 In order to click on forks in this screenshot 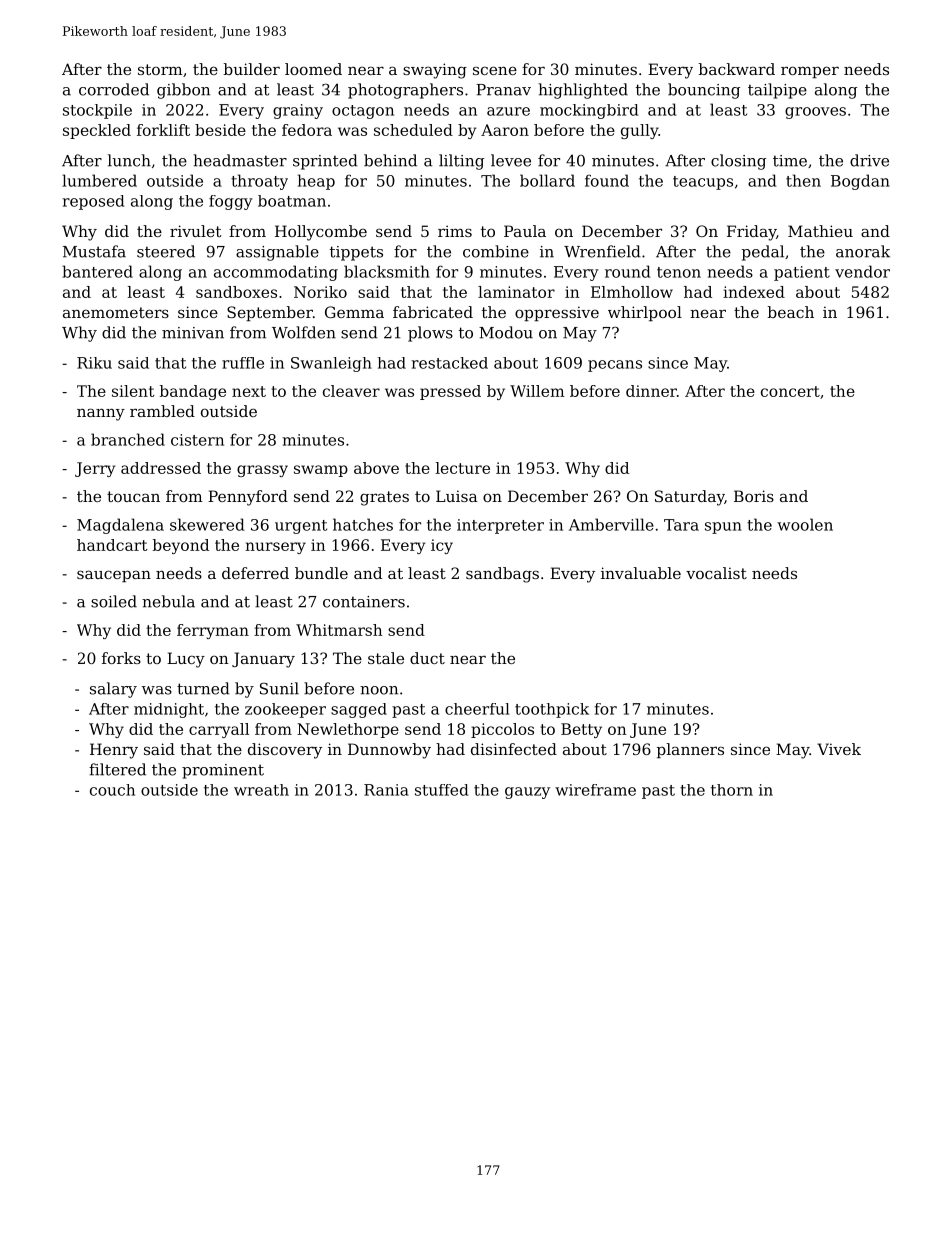, I will do `click(121, 658)`.
